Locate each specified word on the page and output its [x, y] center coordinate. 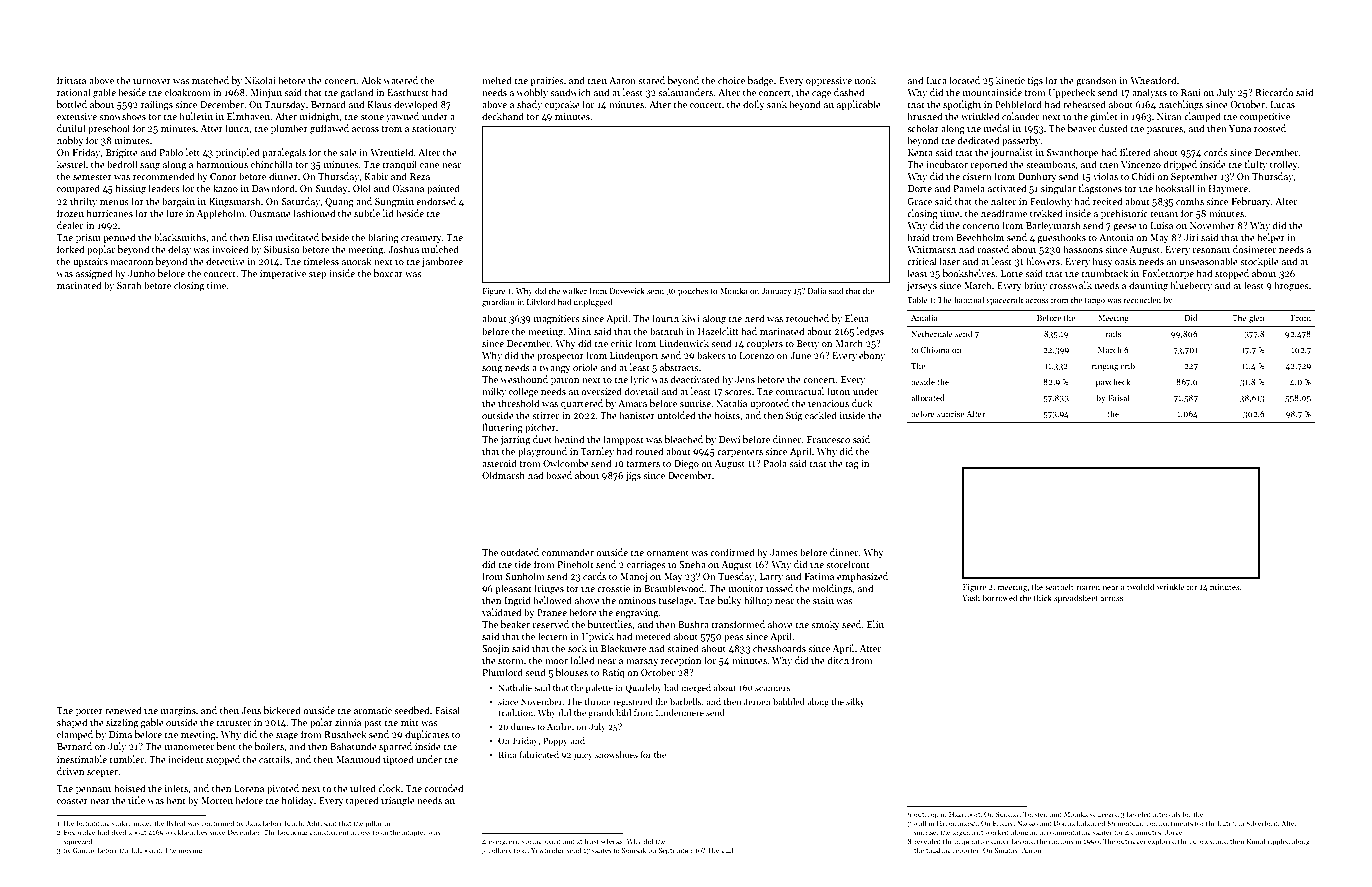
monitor [746, 588]
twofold [1141, 586]
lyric [639, 380]
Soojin [495, 649]
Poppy [555, 741]
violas [1105, 176]
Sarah [129, 285]
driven [70, 771]
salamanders [685, 92]
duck [862, 403]
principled [238, 153]
